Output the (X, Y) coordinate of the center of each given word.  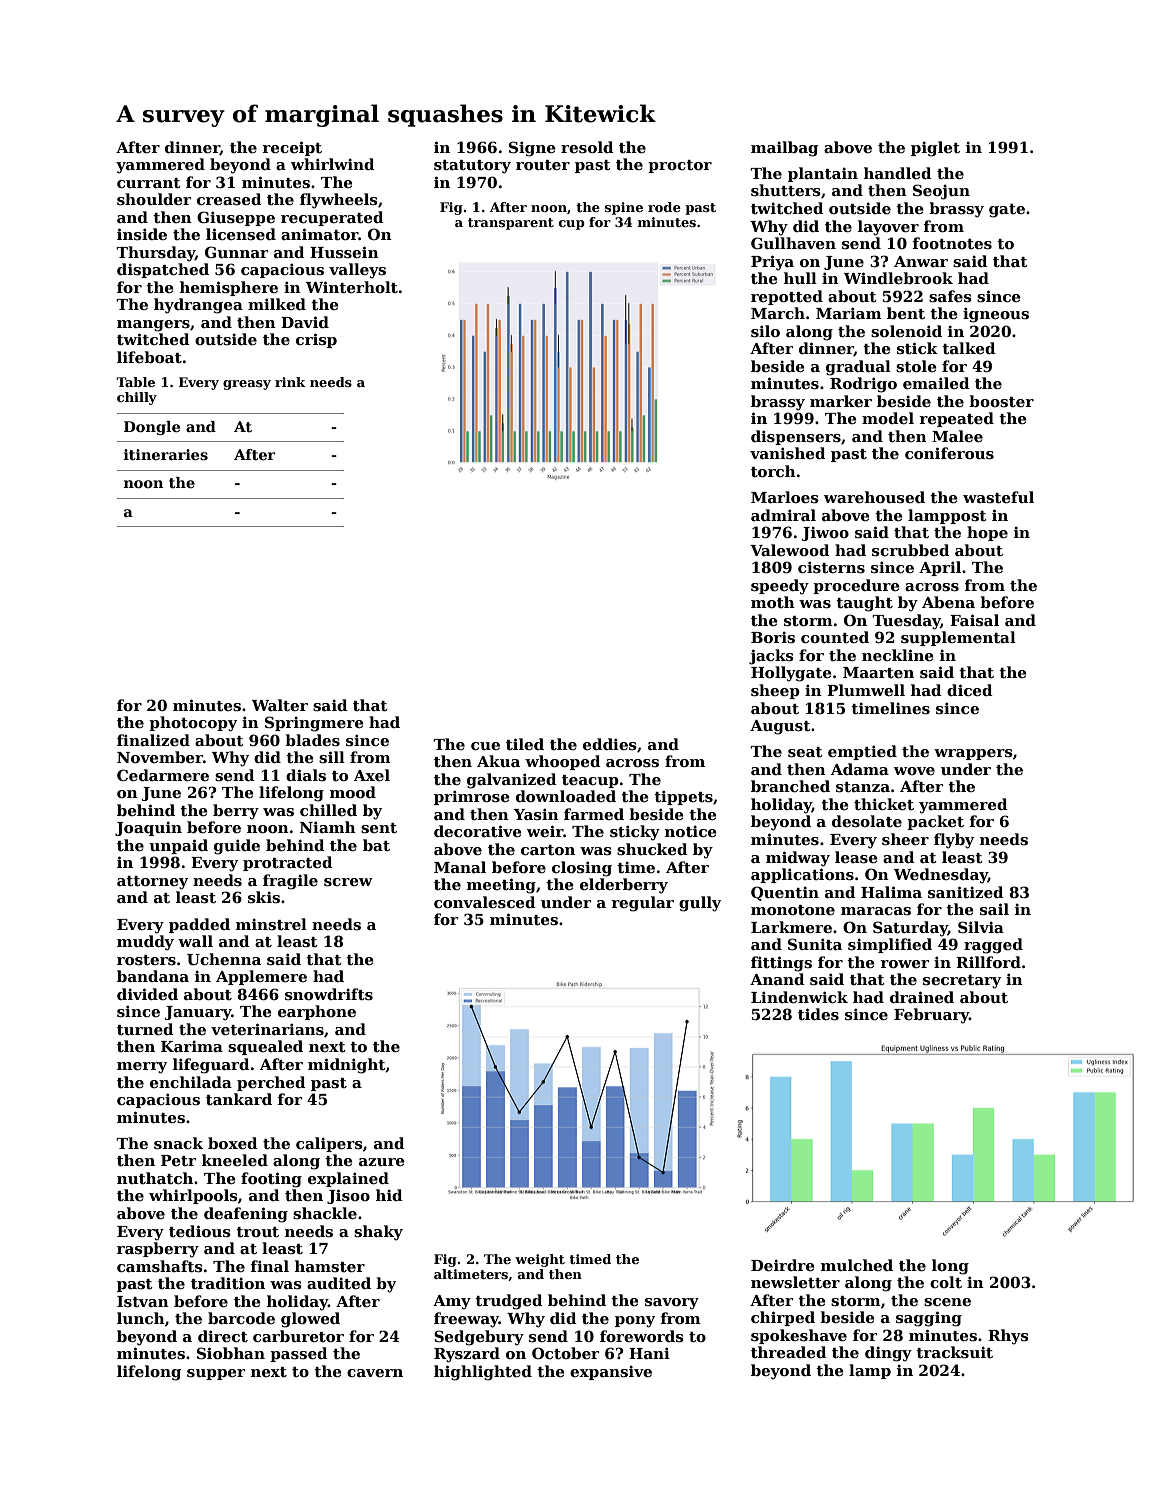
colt (946, 1282)
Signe (532, 149)
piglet (935, 149)
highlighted (483, 1373)
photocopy (193, 724)
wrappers (973, 754)
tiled (525, 744)
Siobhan (231, 1353)
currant (149, 183)
